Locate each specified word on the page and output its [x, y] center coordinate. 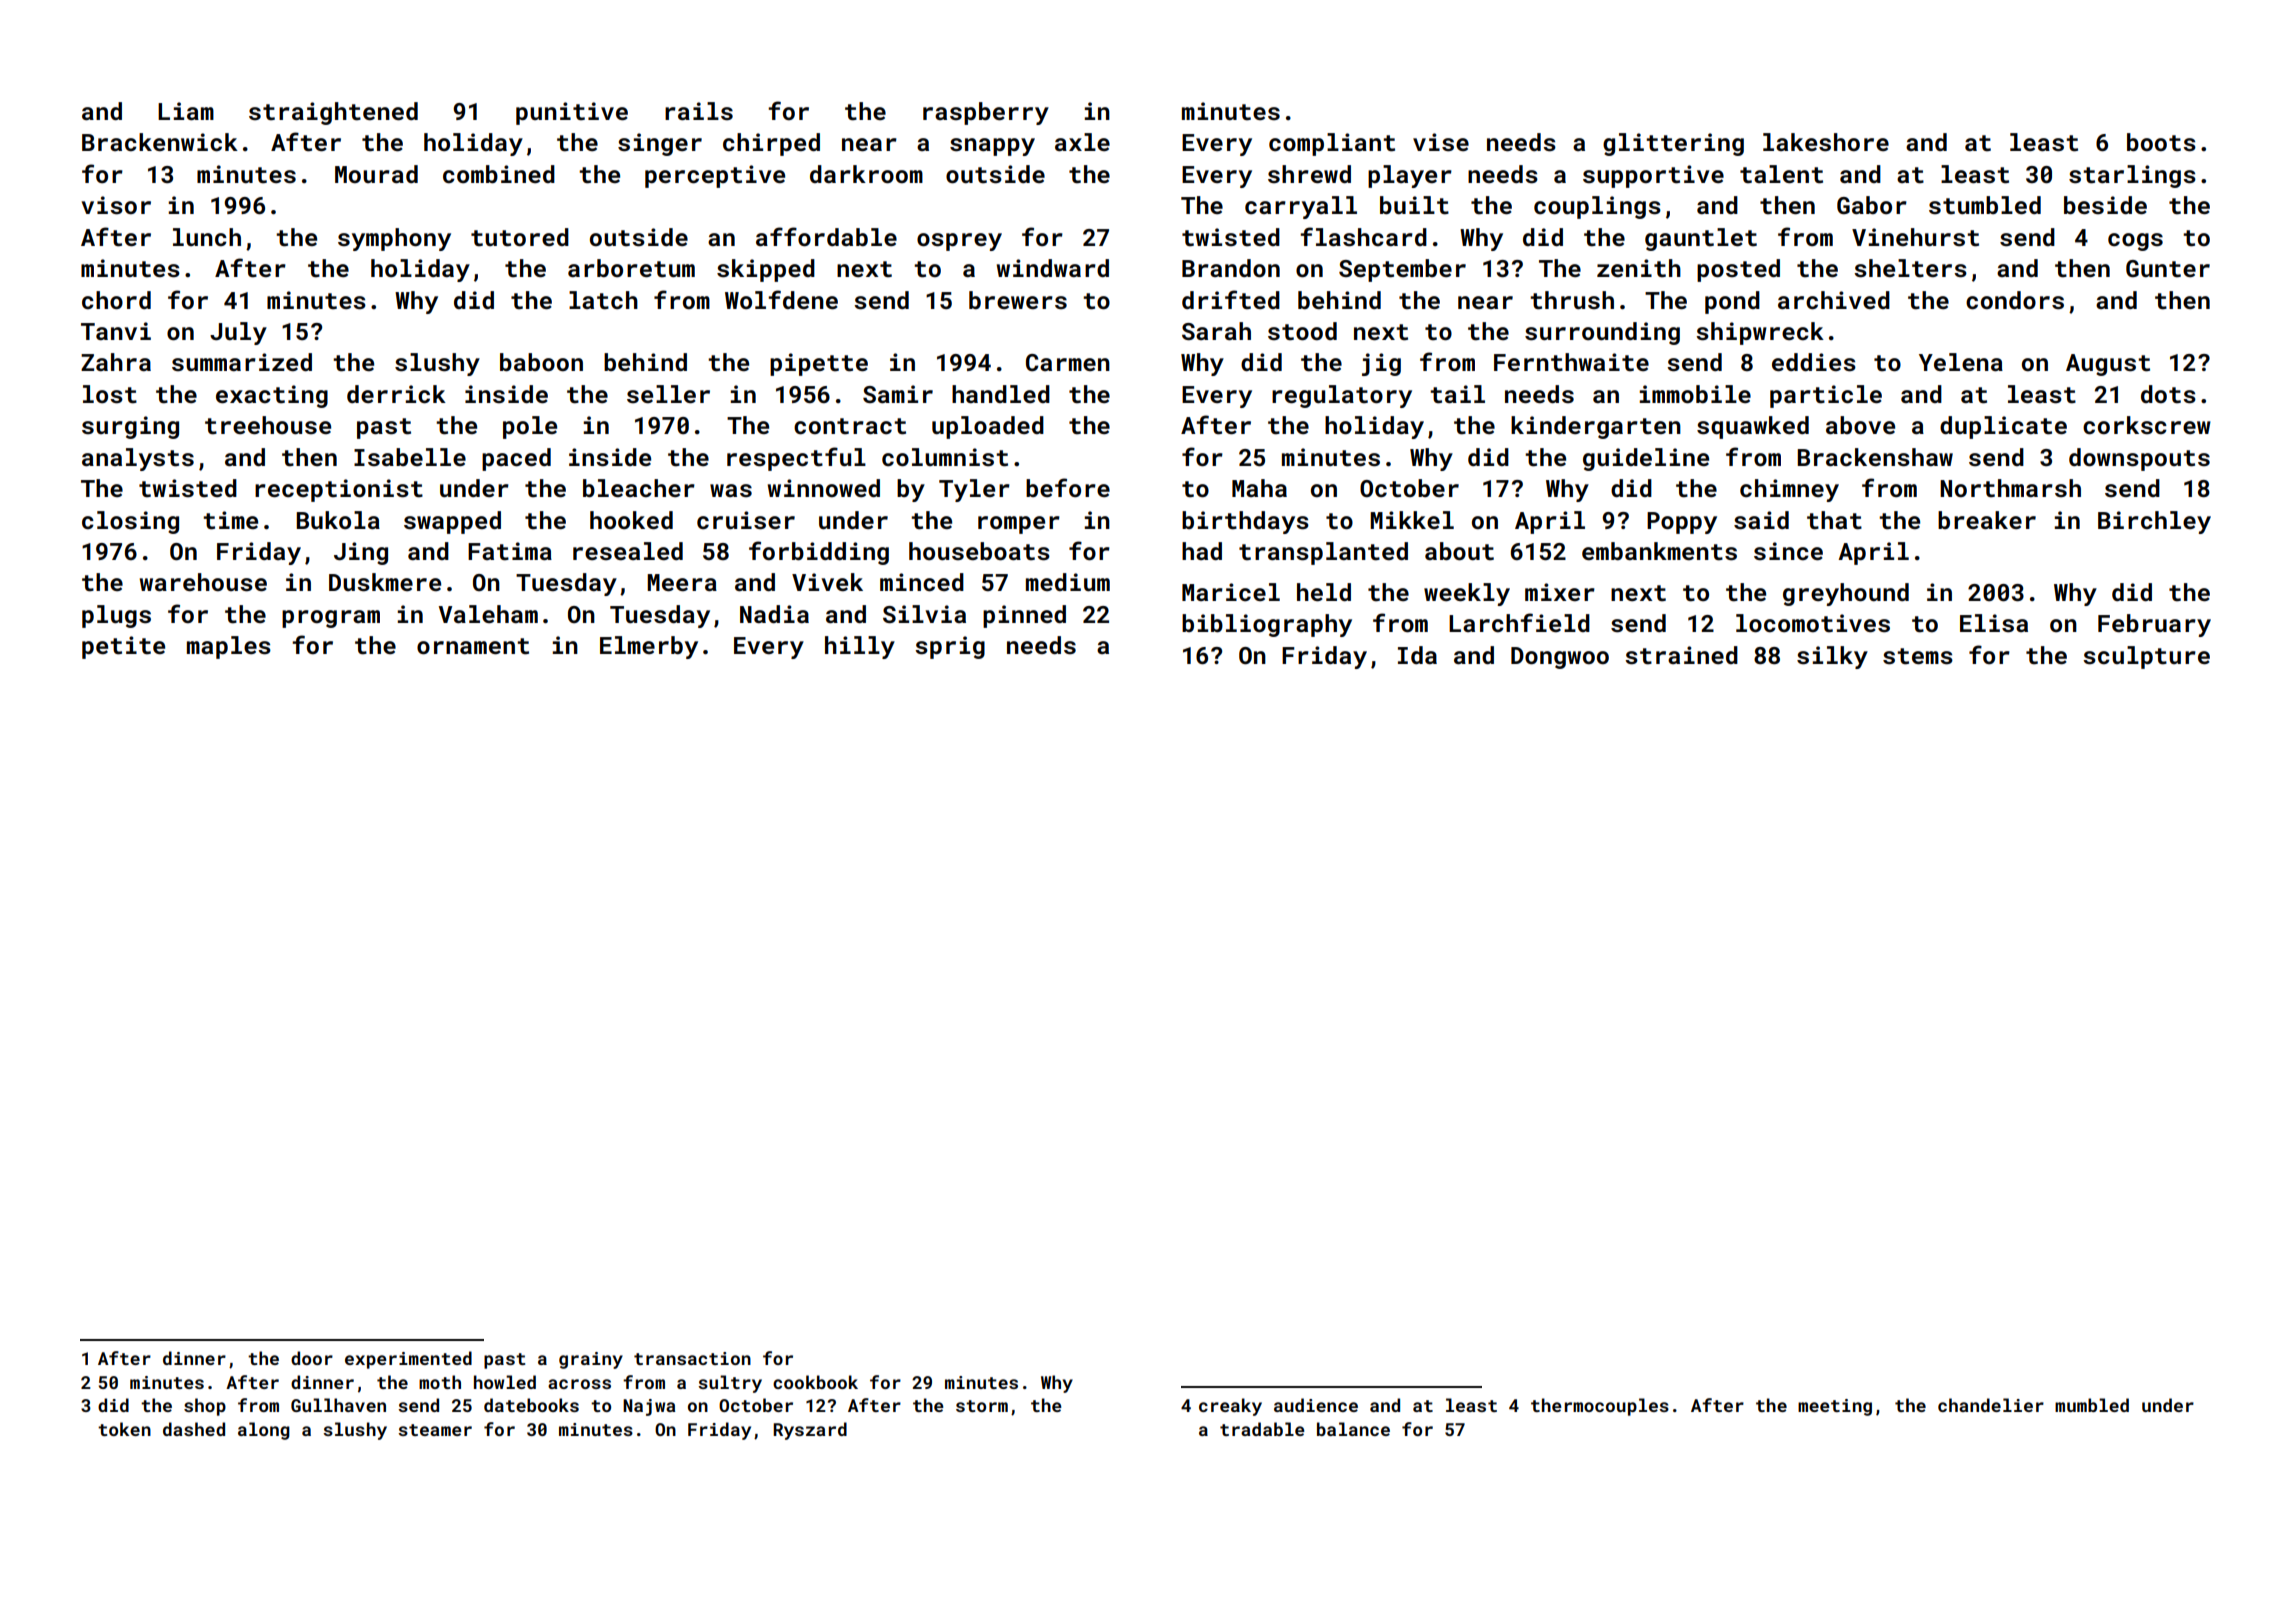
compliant [1332, 144]
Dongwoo [1560, 658]
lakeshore [1826, 142]
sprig [950, 647]
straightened [333, 113]
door [312, 1358]
